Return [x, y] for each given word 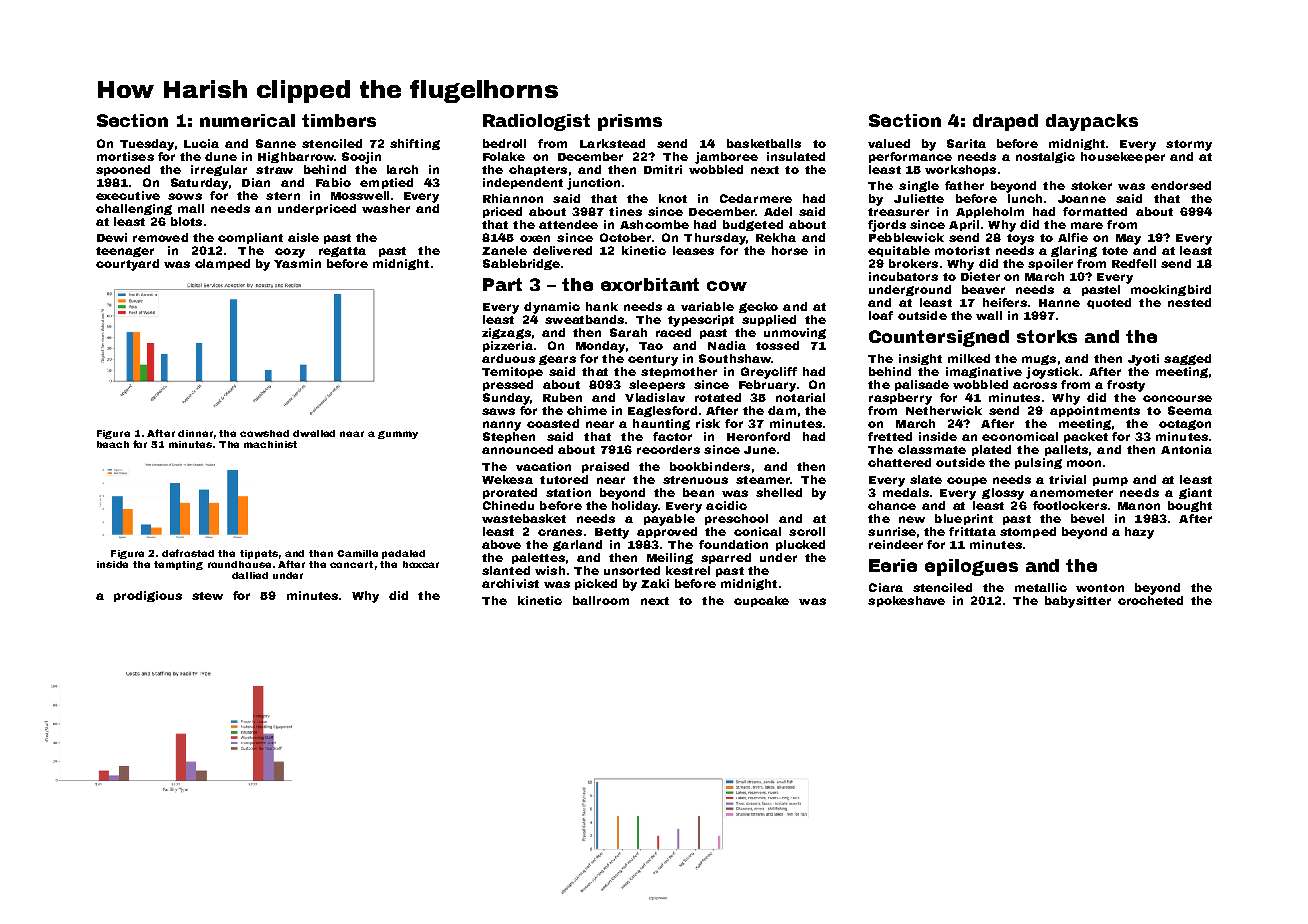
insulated [796, 156]
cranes [560, 532]
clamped [222, 264]
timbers [339, 120]
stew [207, 596]
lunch [1025, 198]
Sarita [966, 143]
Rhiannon [513, 198]
